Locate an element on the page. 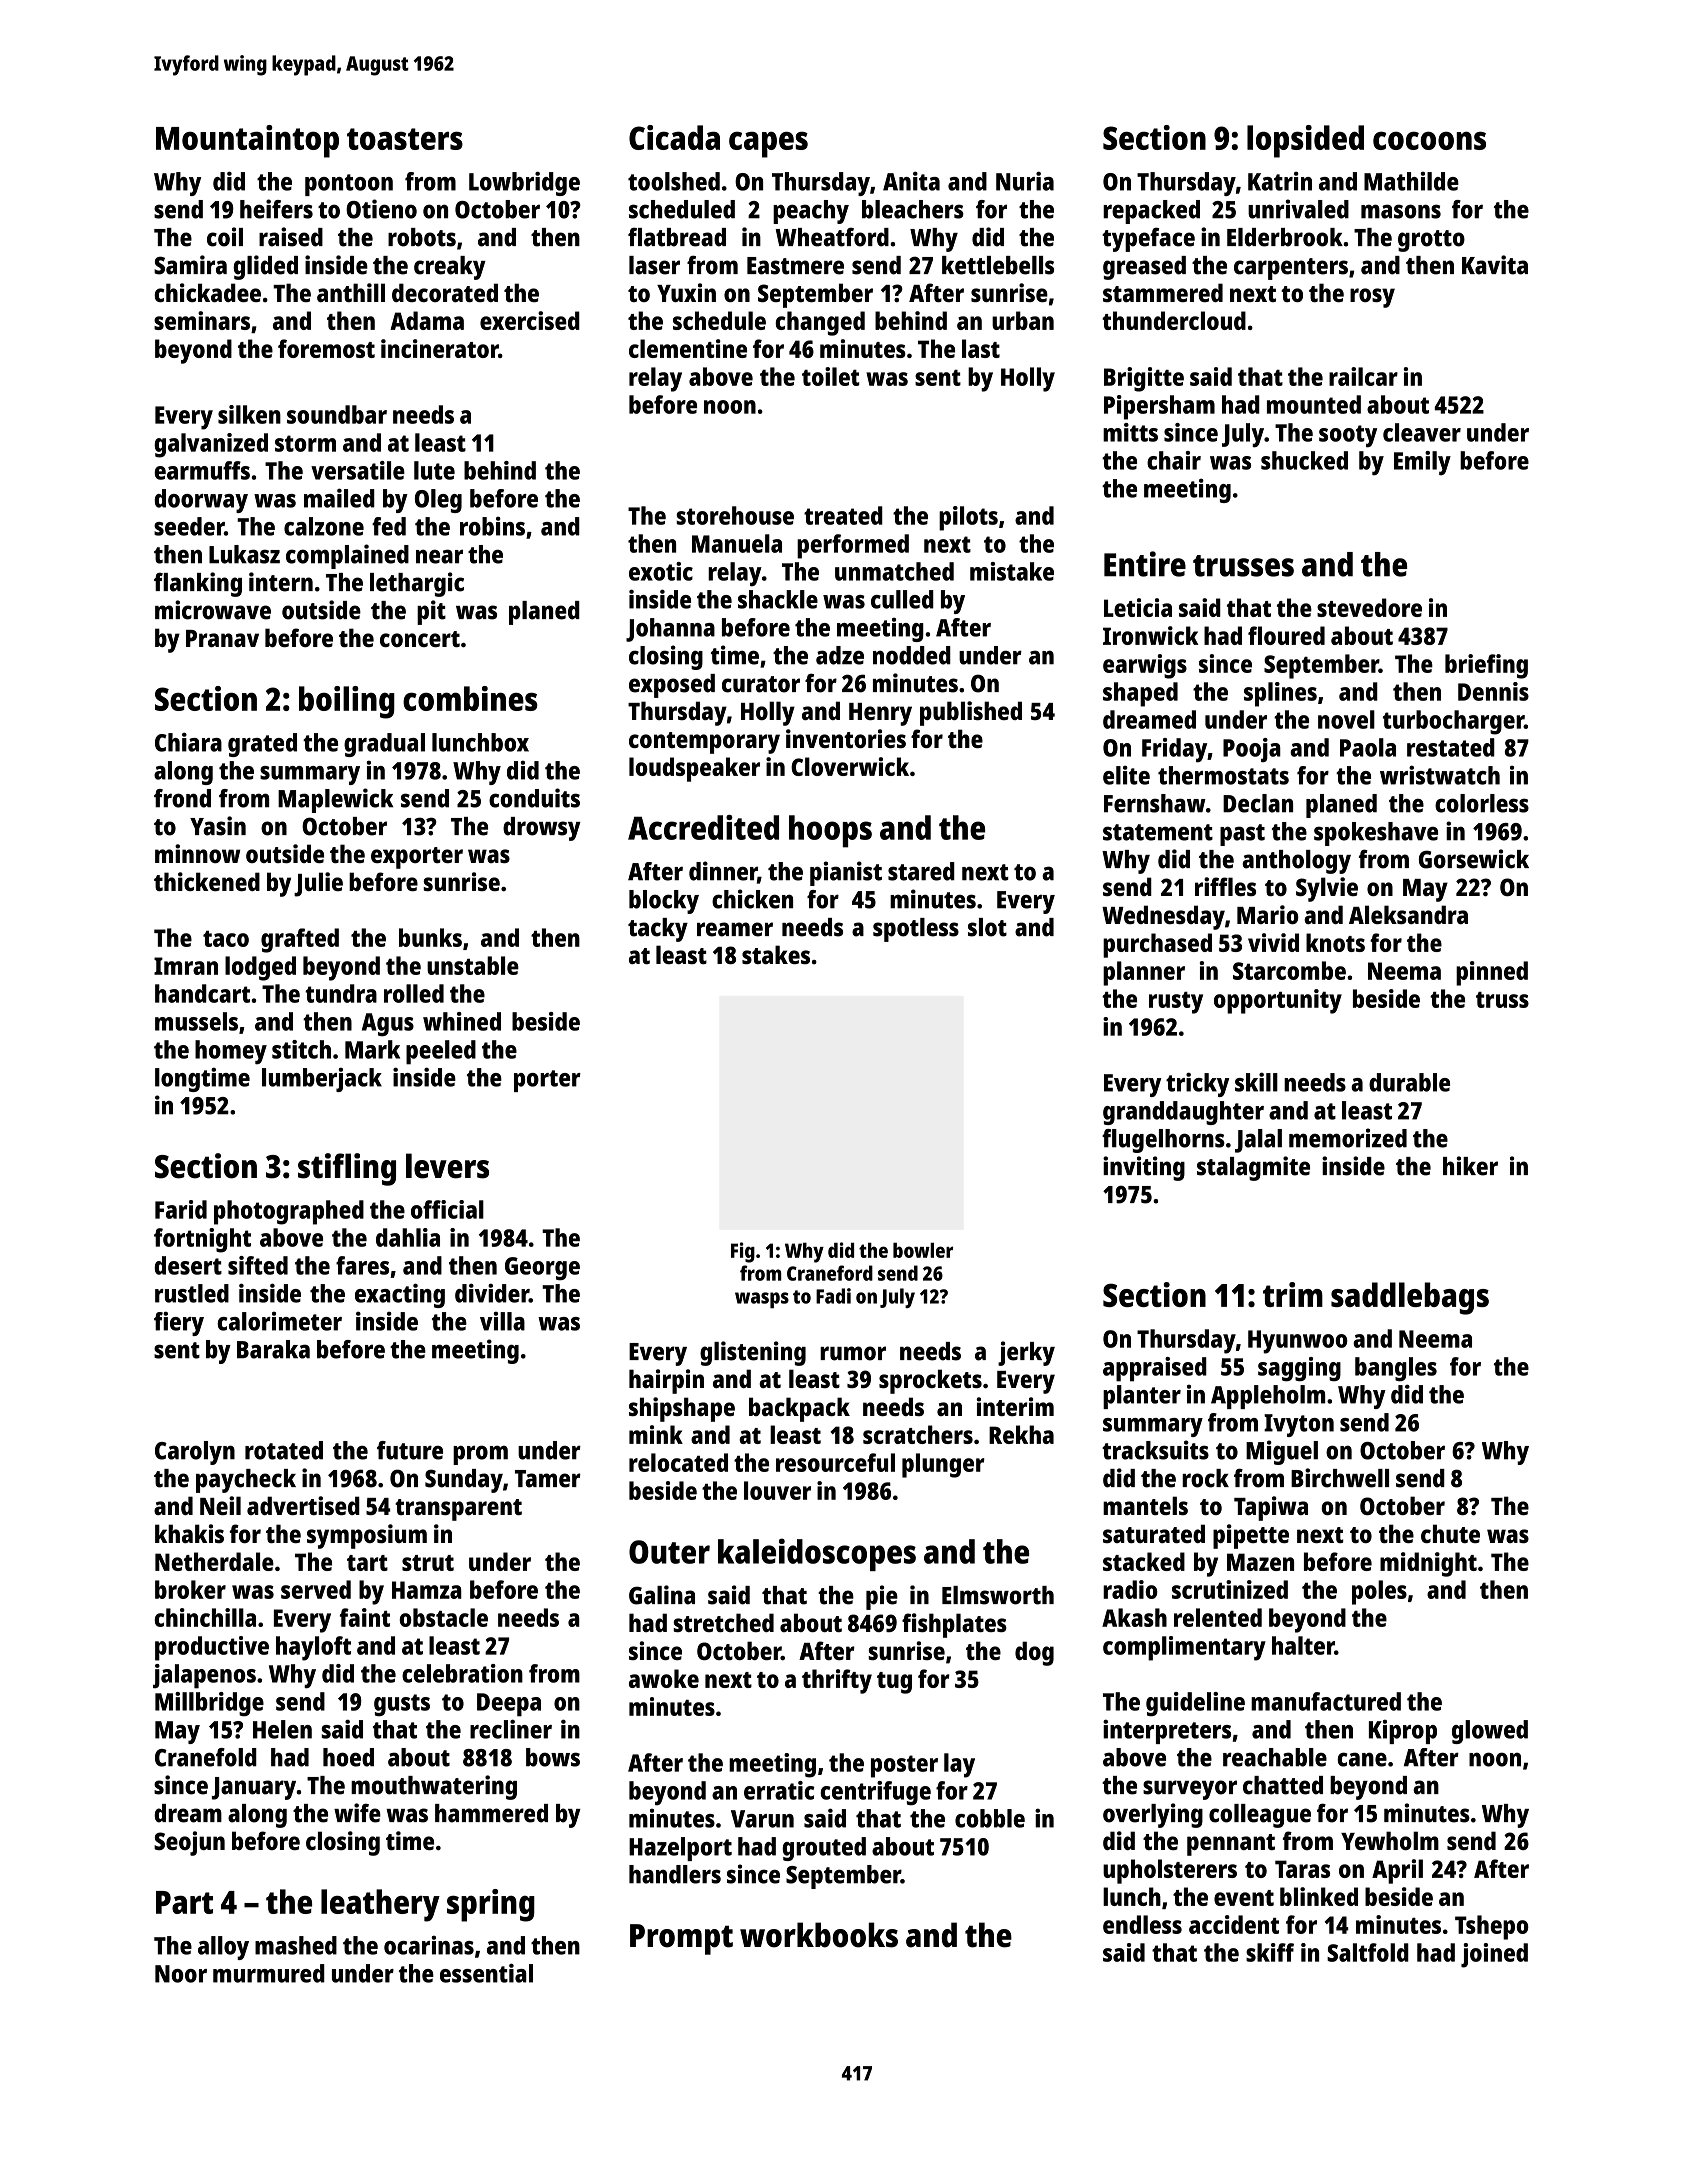  elite is located at coordinates (1126, 775).
